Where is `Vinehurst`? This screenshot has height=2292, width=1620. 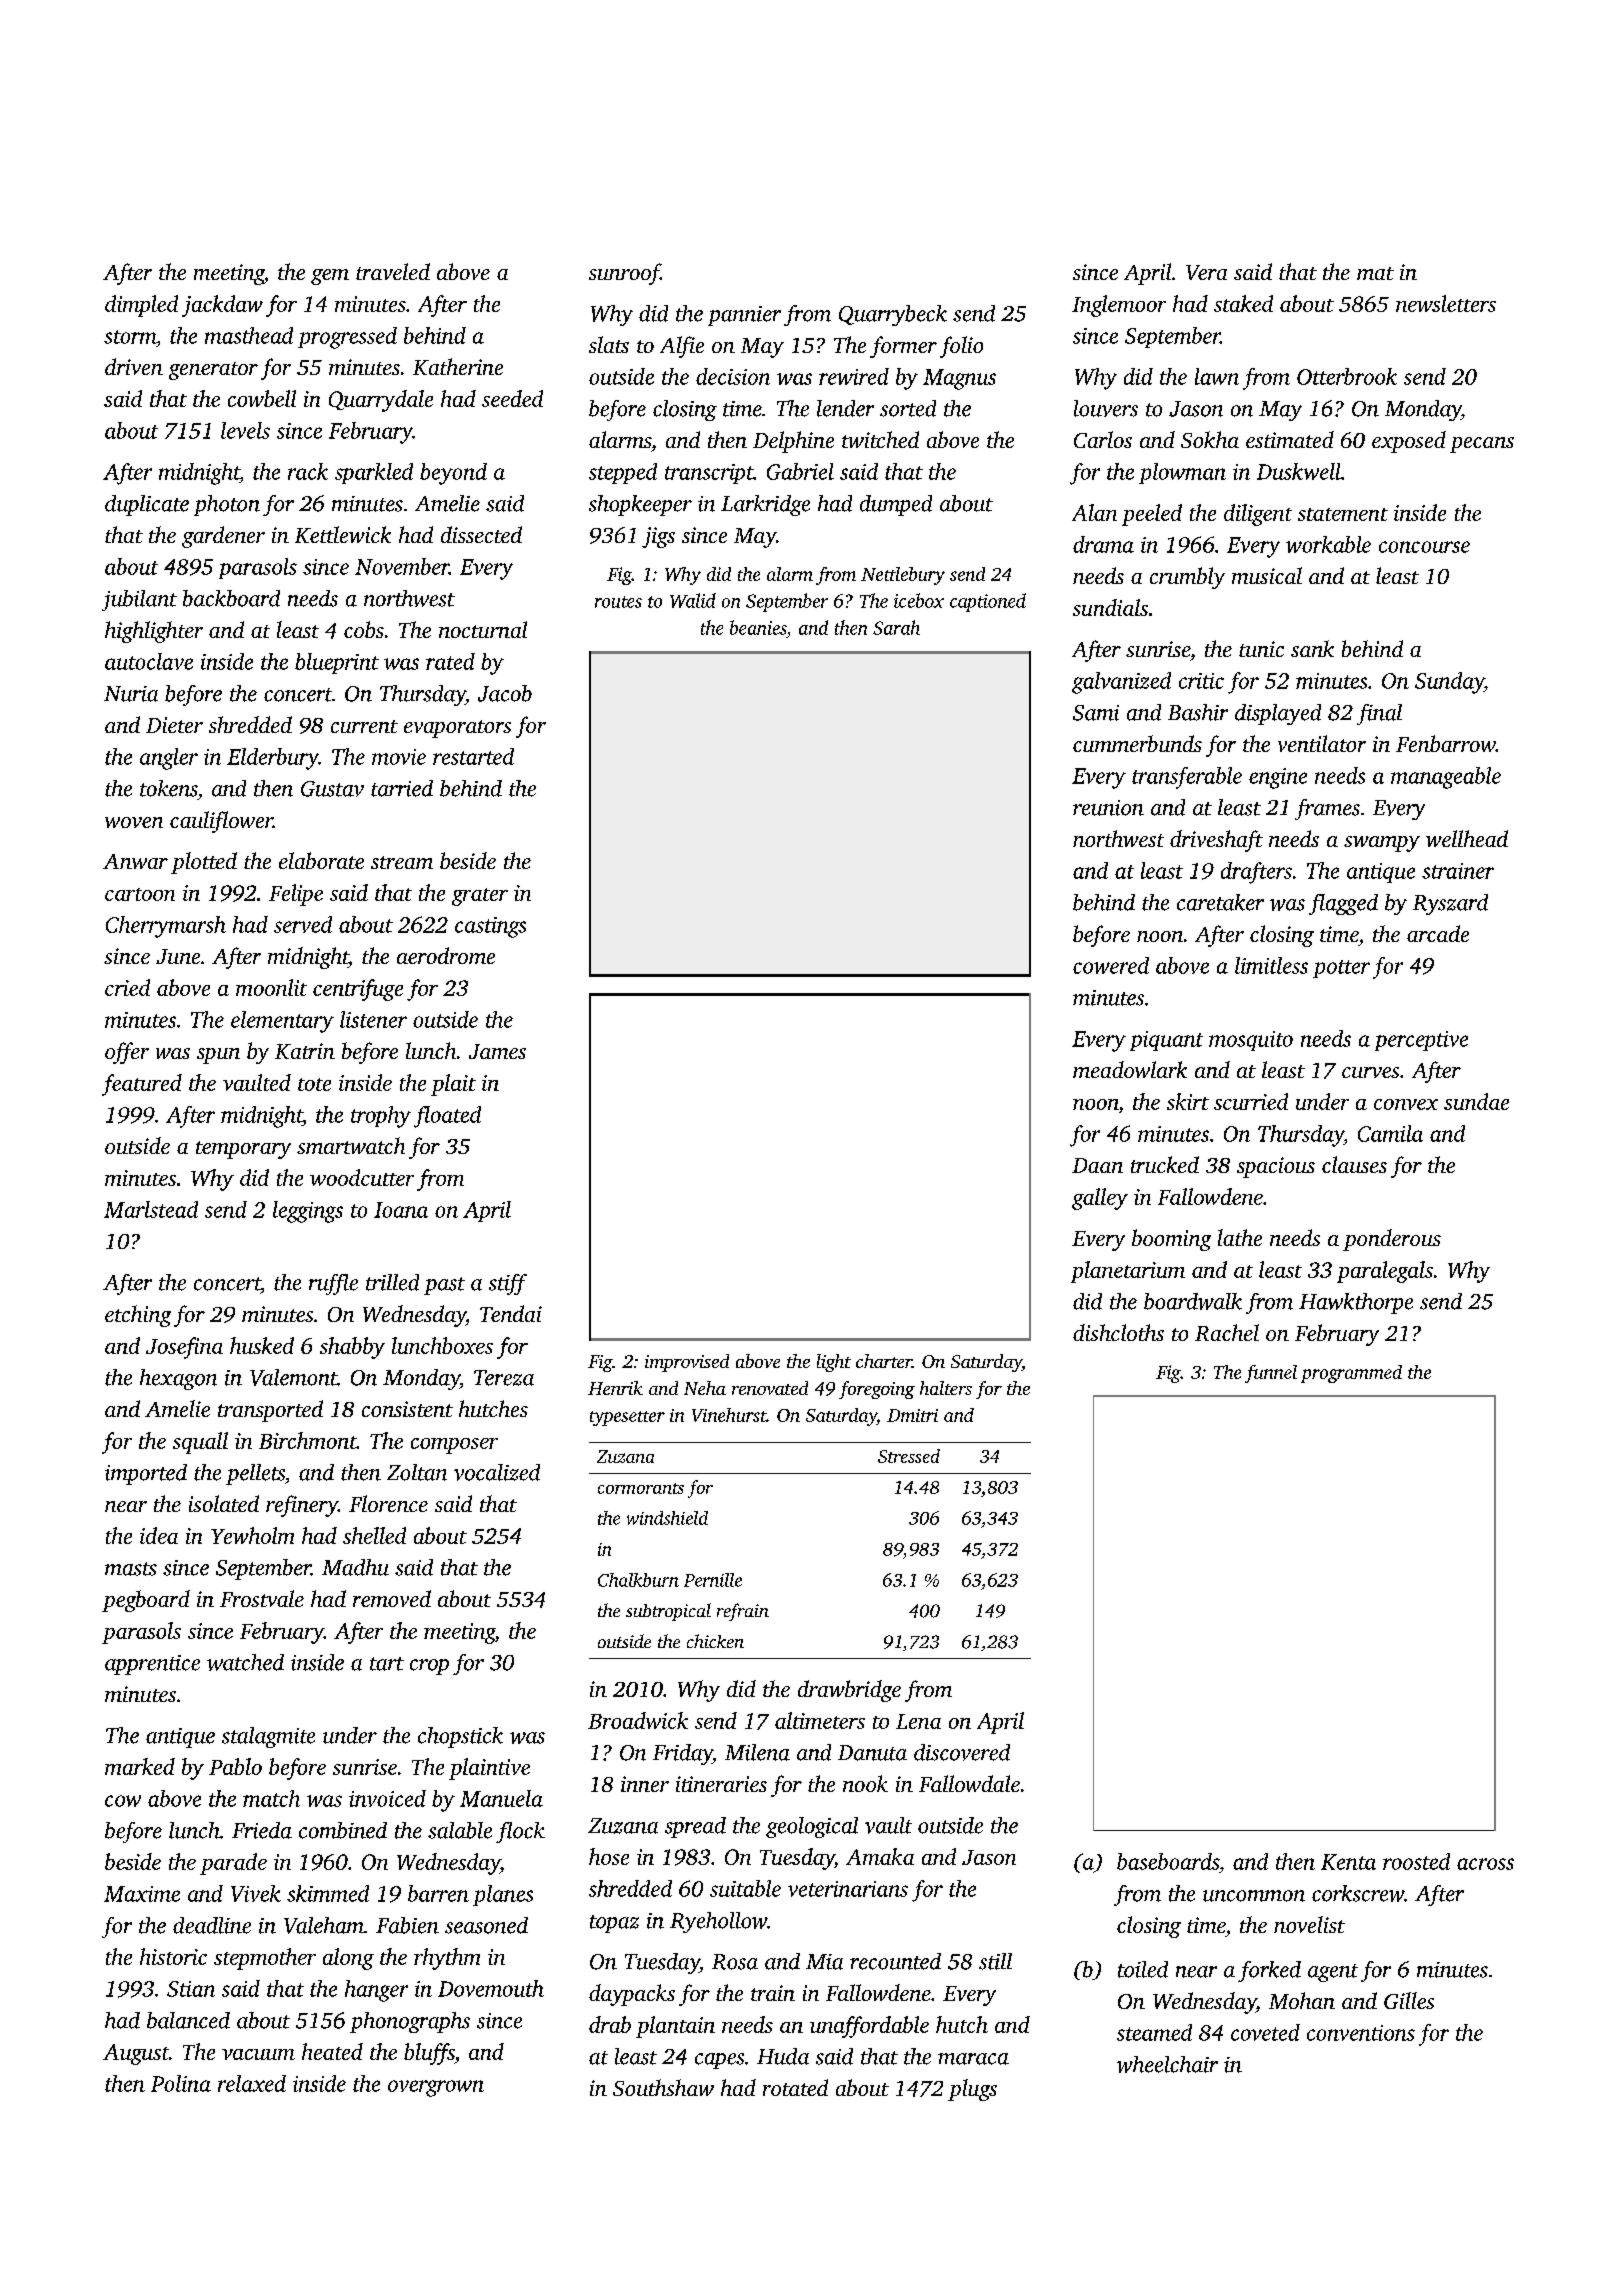
Vinehurst is located at coordinates (729, 1415).
